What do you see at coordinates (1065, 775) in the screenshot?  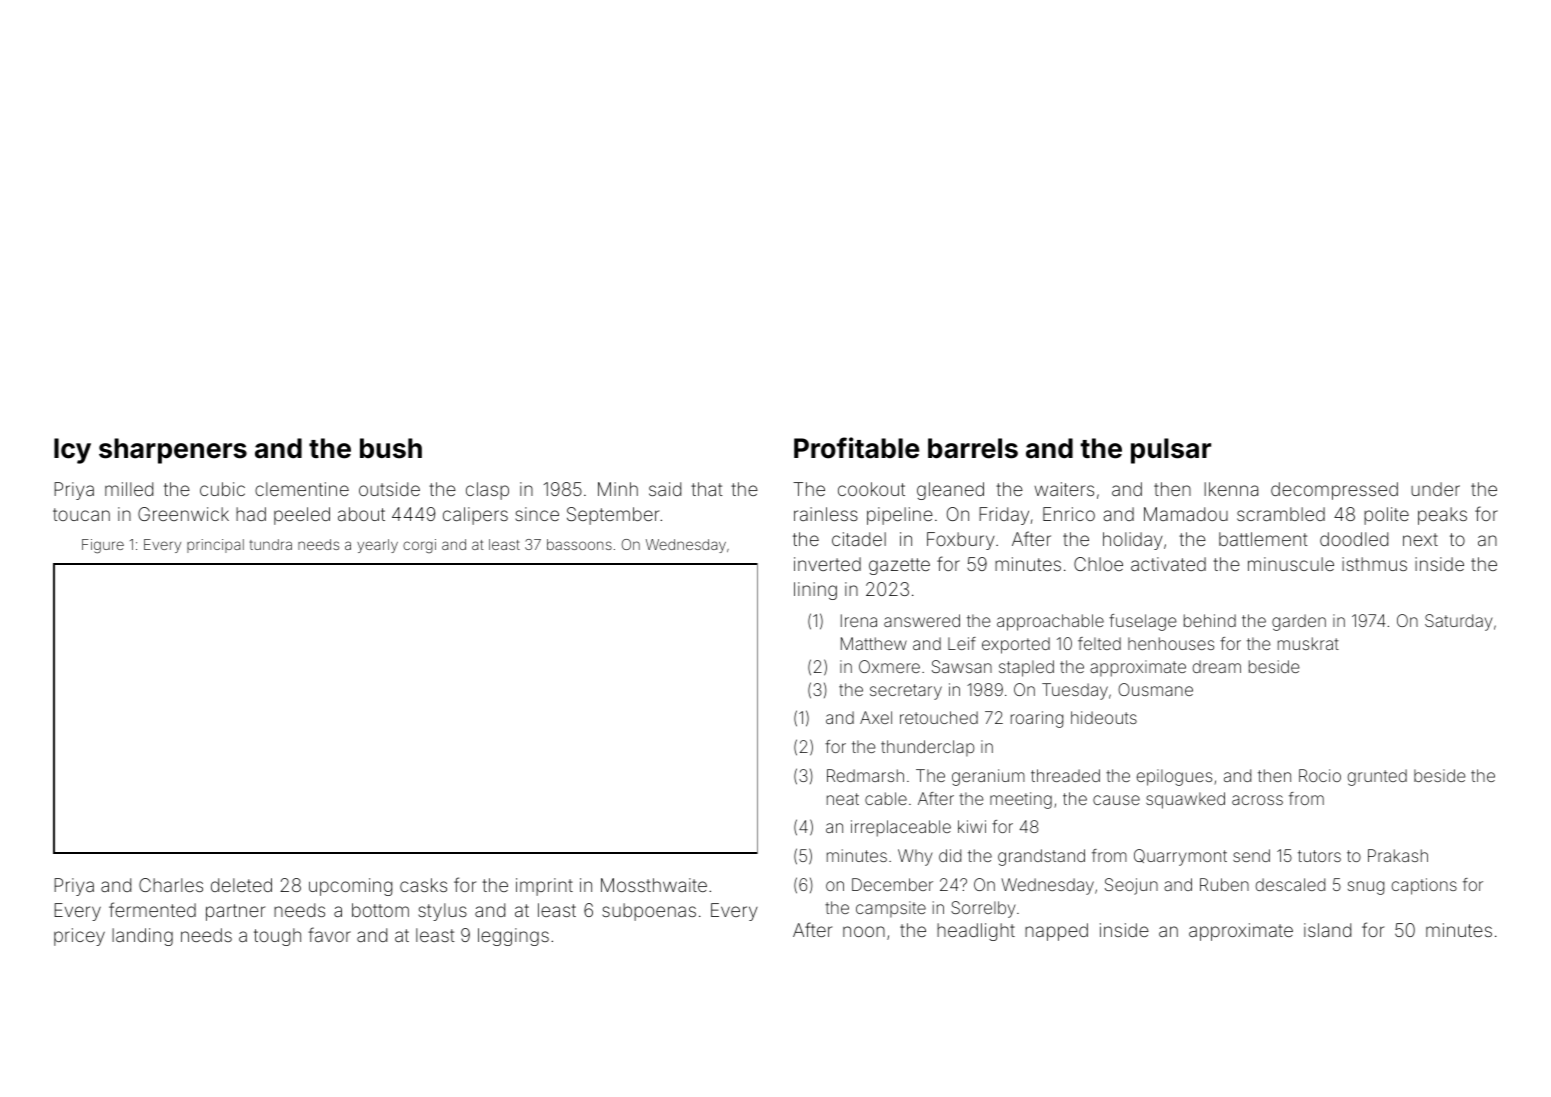 I see `threaded` at bounding box center [1065, 775].
